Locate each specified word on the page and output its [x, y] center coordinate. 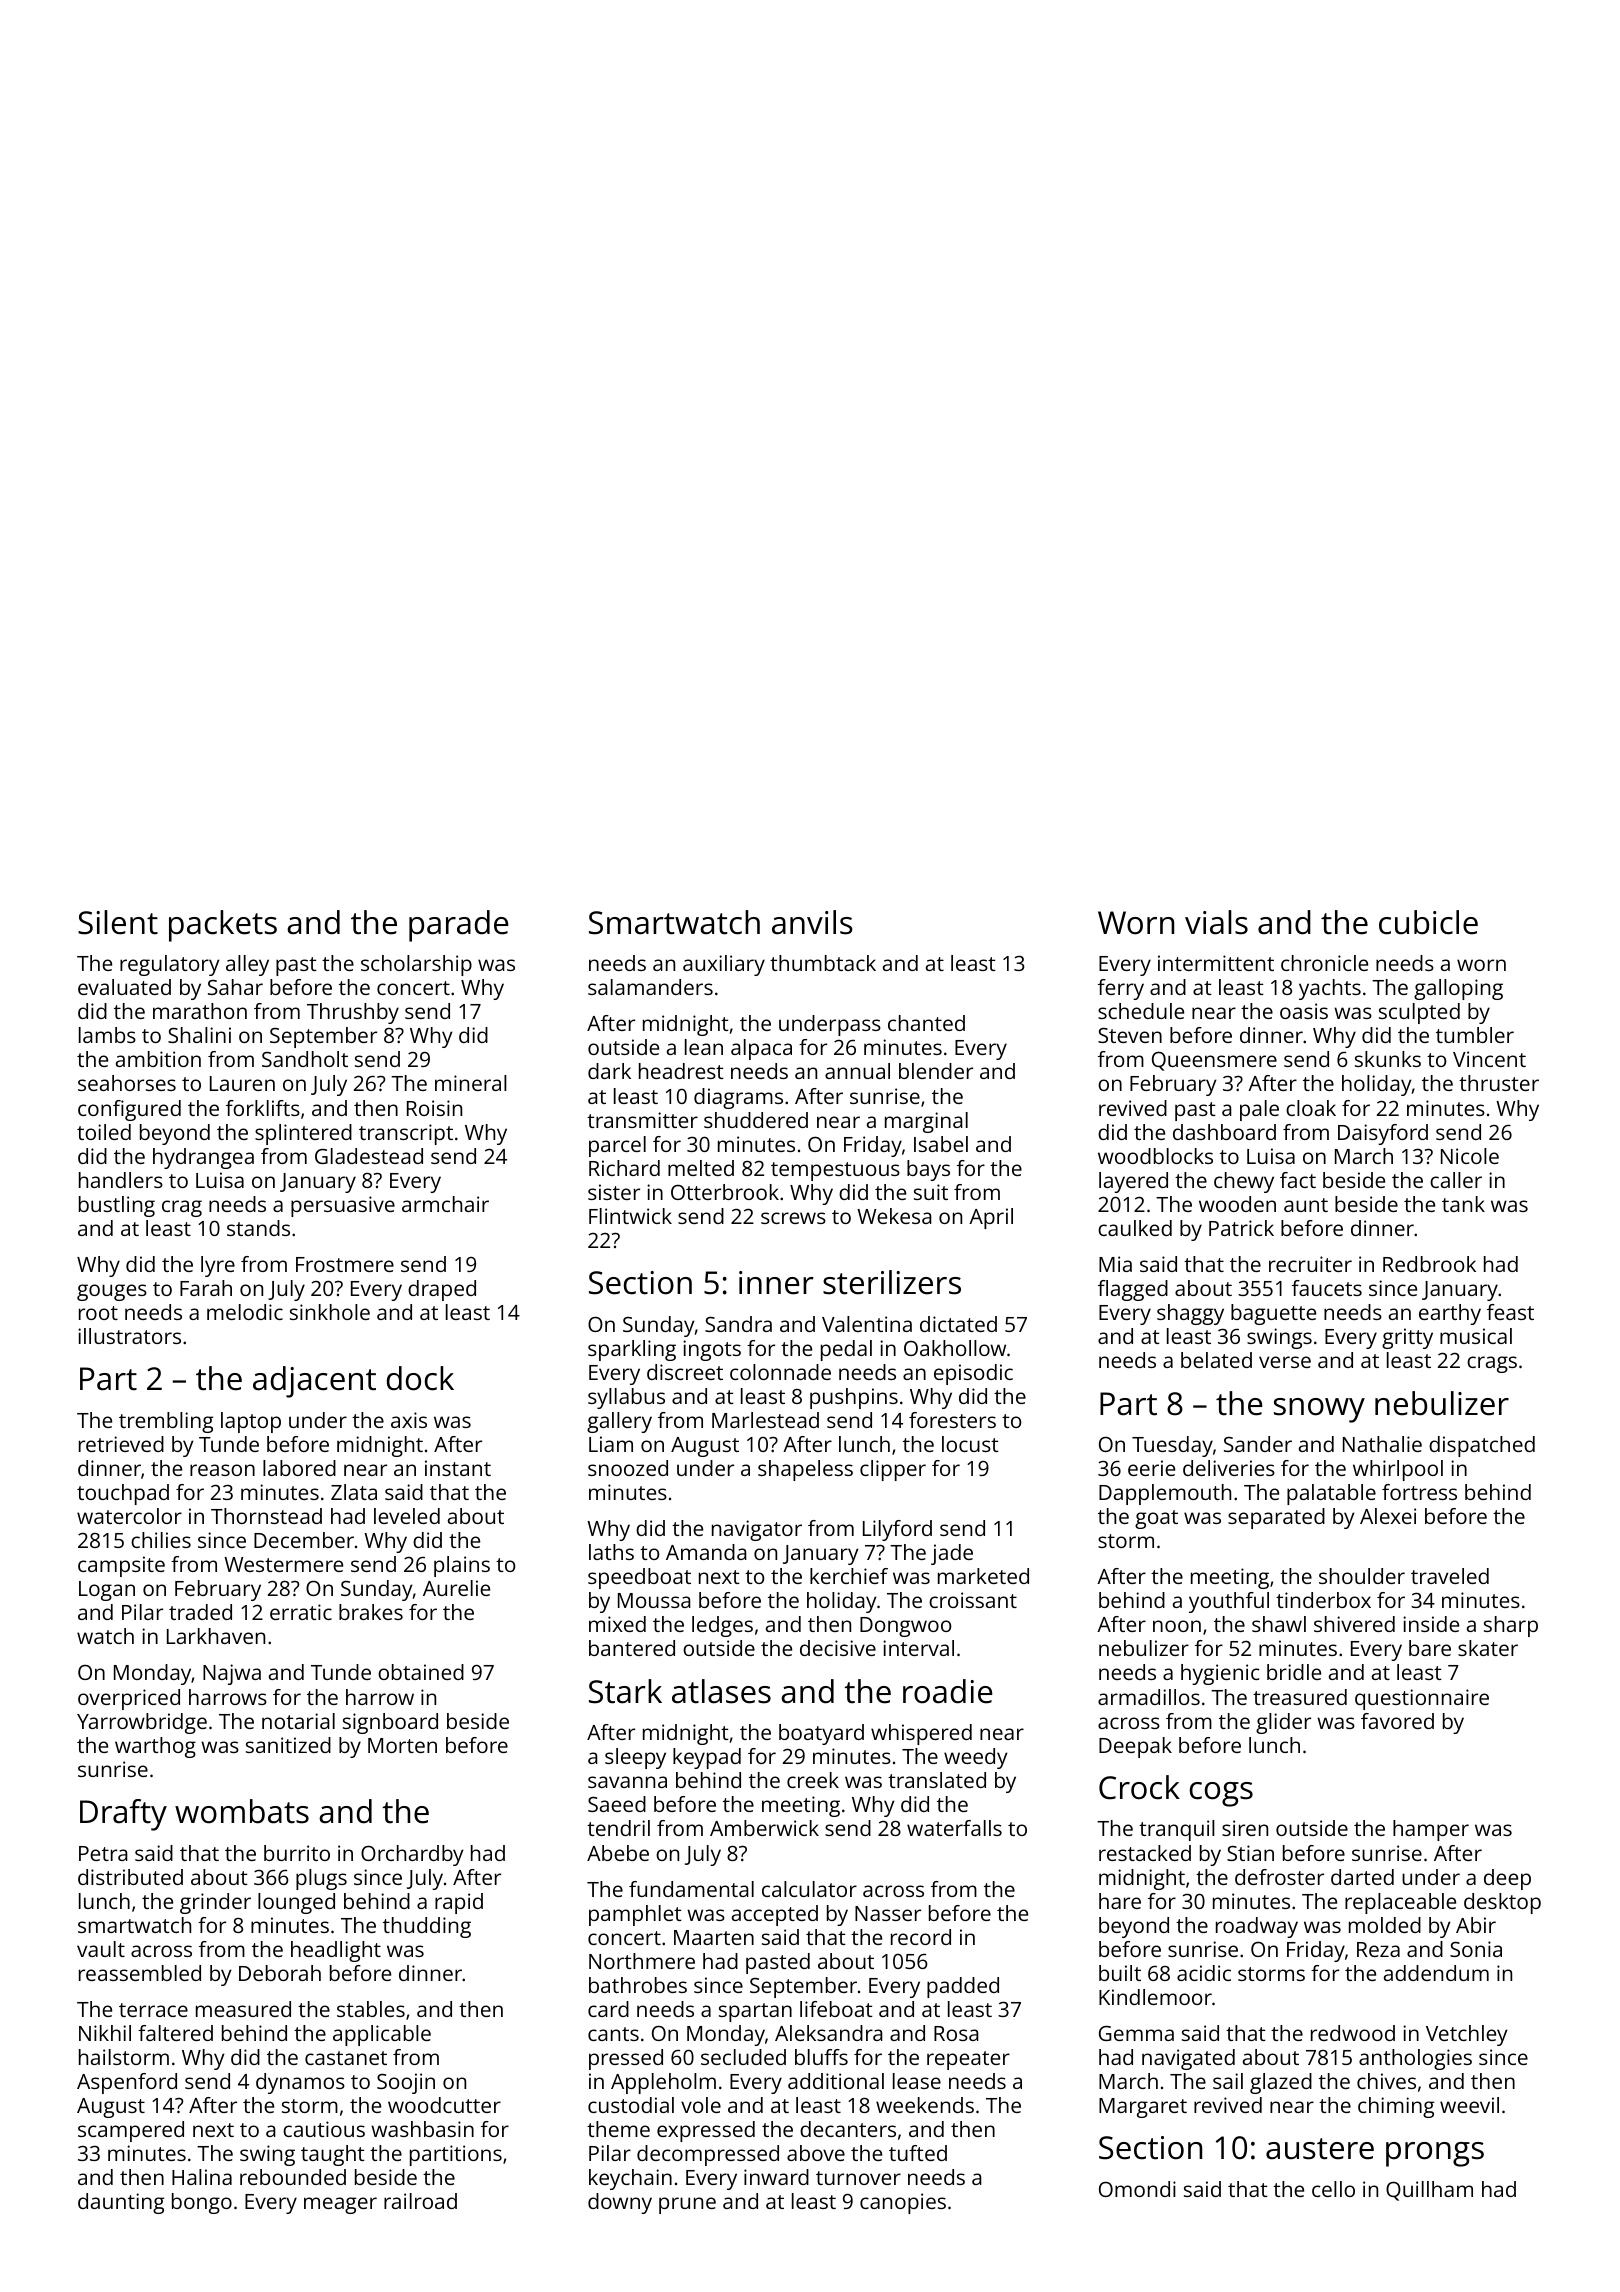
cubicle [1428, 922]
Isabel [941, 1144]
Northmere [642, 1961]
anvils [812, 922]
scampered [131, 2131]
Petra [103, 1853]
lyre [218, 1266]
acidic [1204, 1973]
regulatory [170, 965]
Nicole [1470, 1156]
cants [613, 2034]
